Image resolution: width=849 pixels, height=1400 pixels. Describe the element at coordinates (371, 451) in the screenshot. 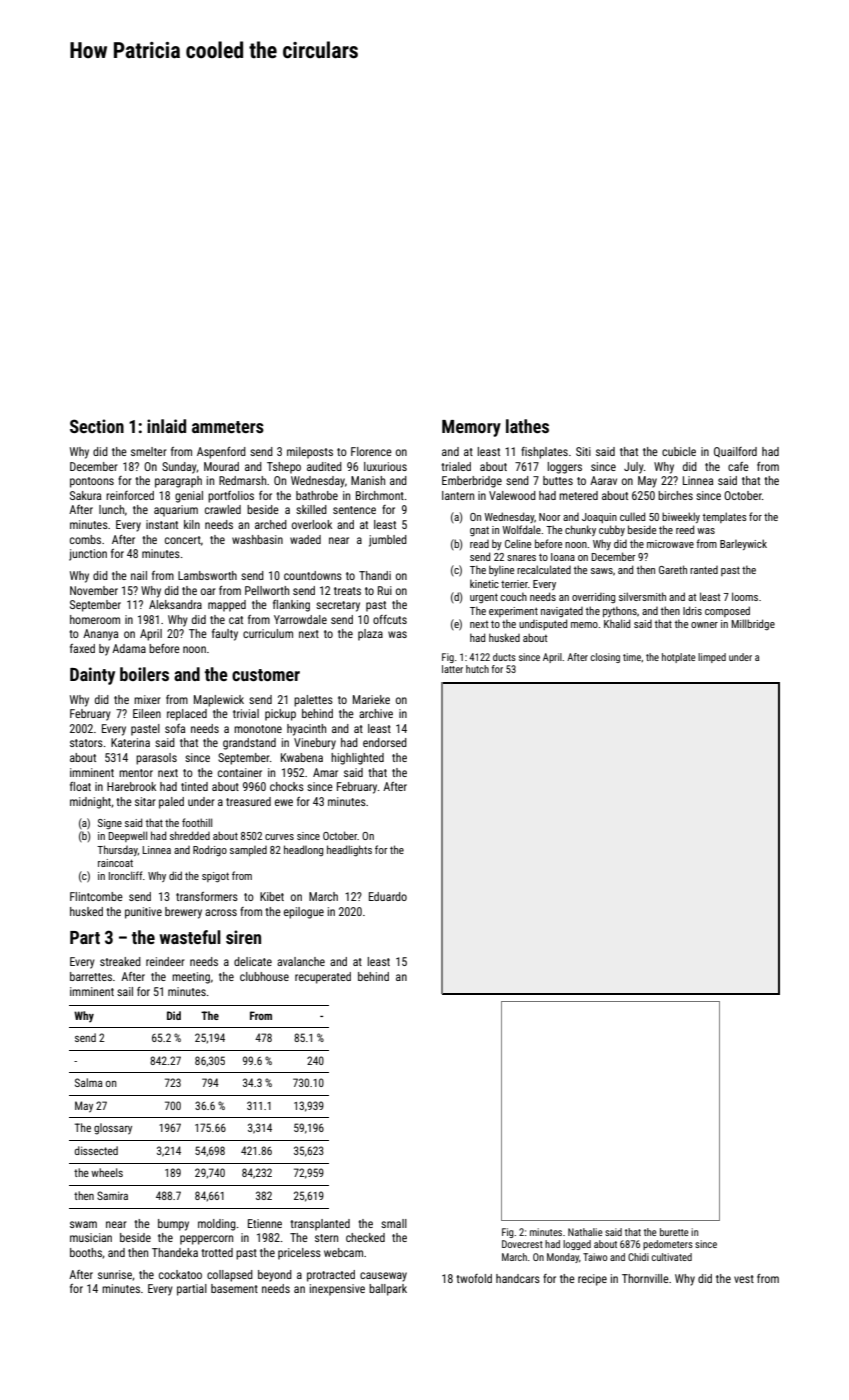

I see `Florence` at that location.
